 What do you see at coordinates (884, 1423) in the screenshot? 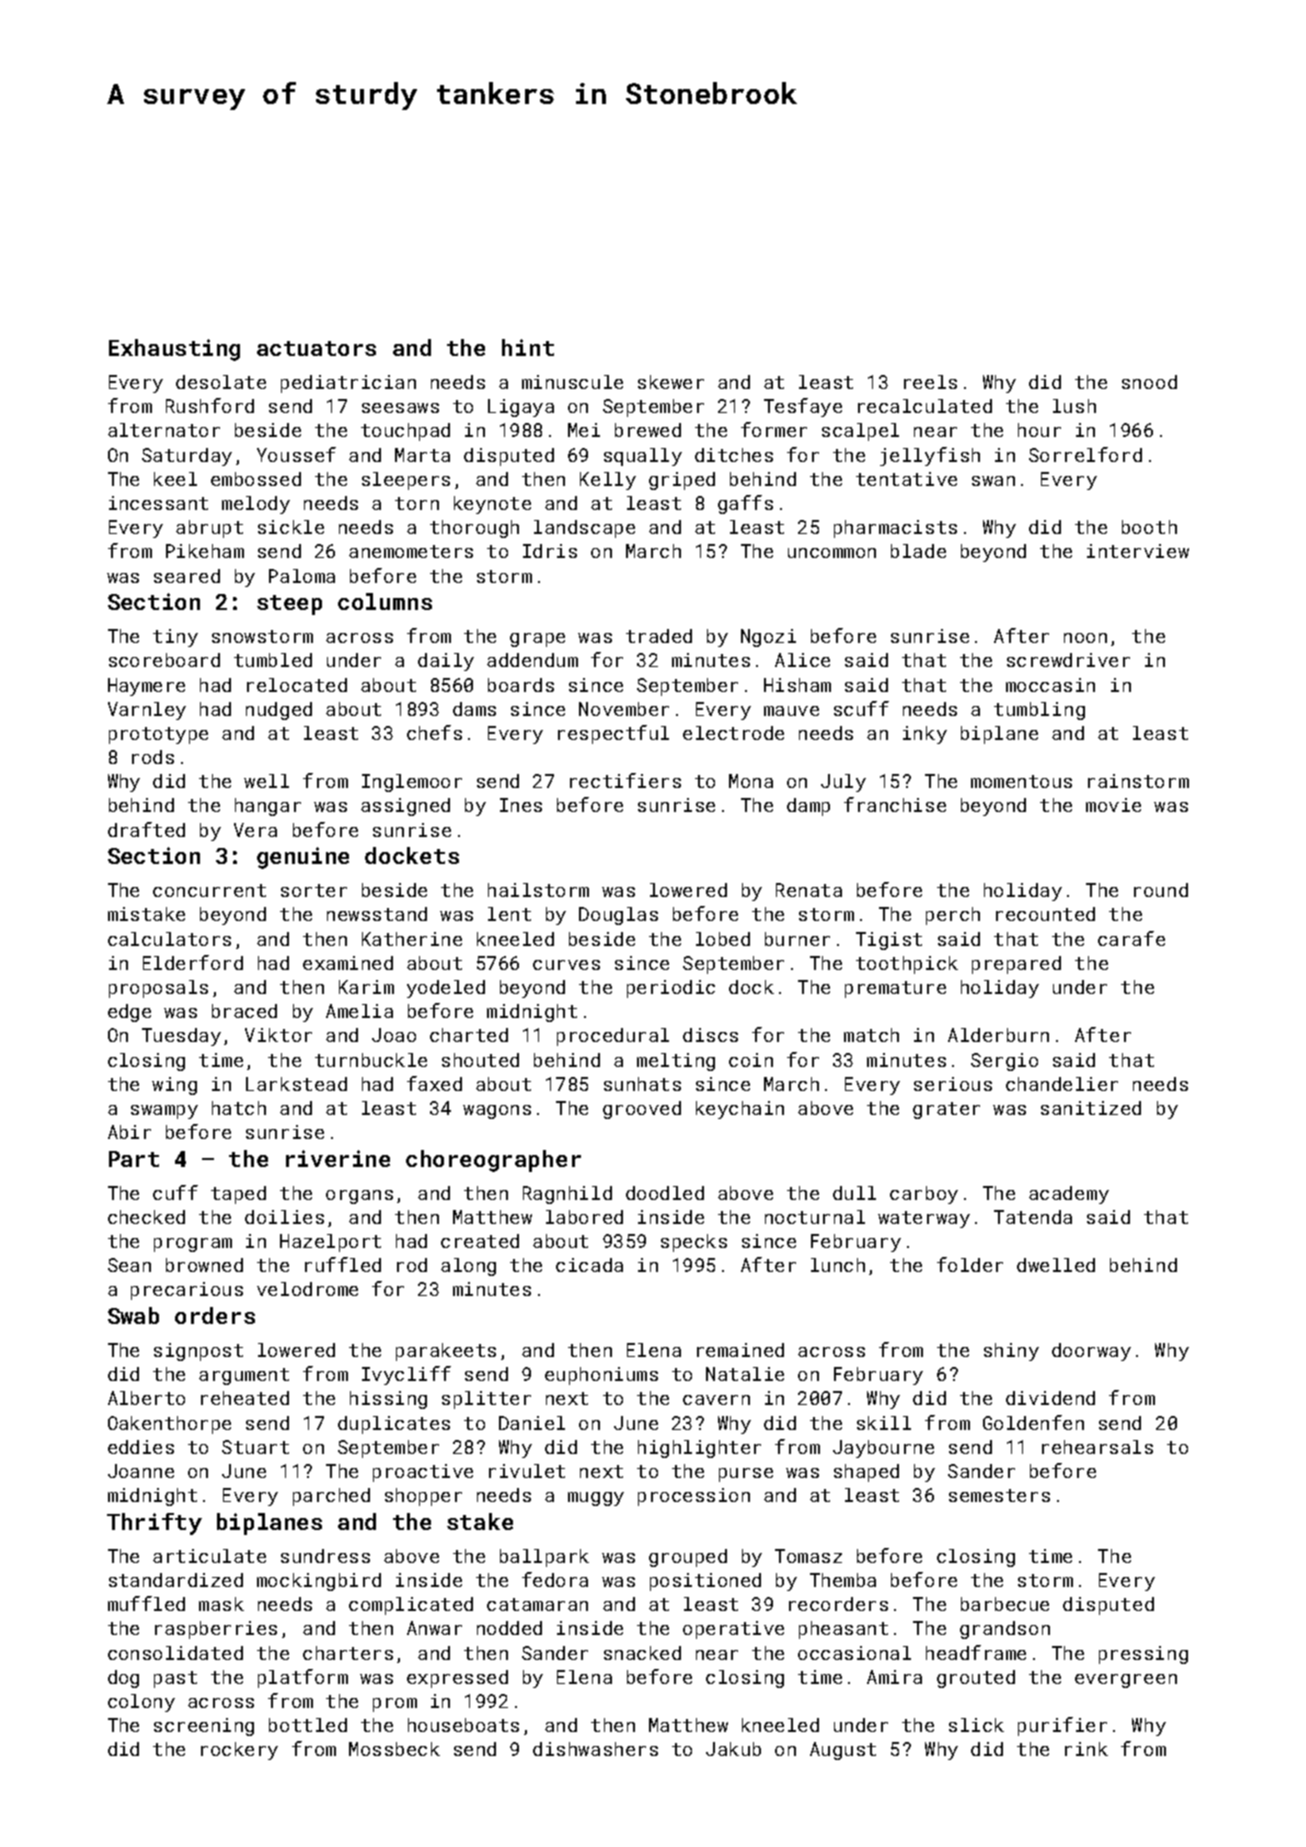
I see `skill` at bounding box center [884, 1423].
